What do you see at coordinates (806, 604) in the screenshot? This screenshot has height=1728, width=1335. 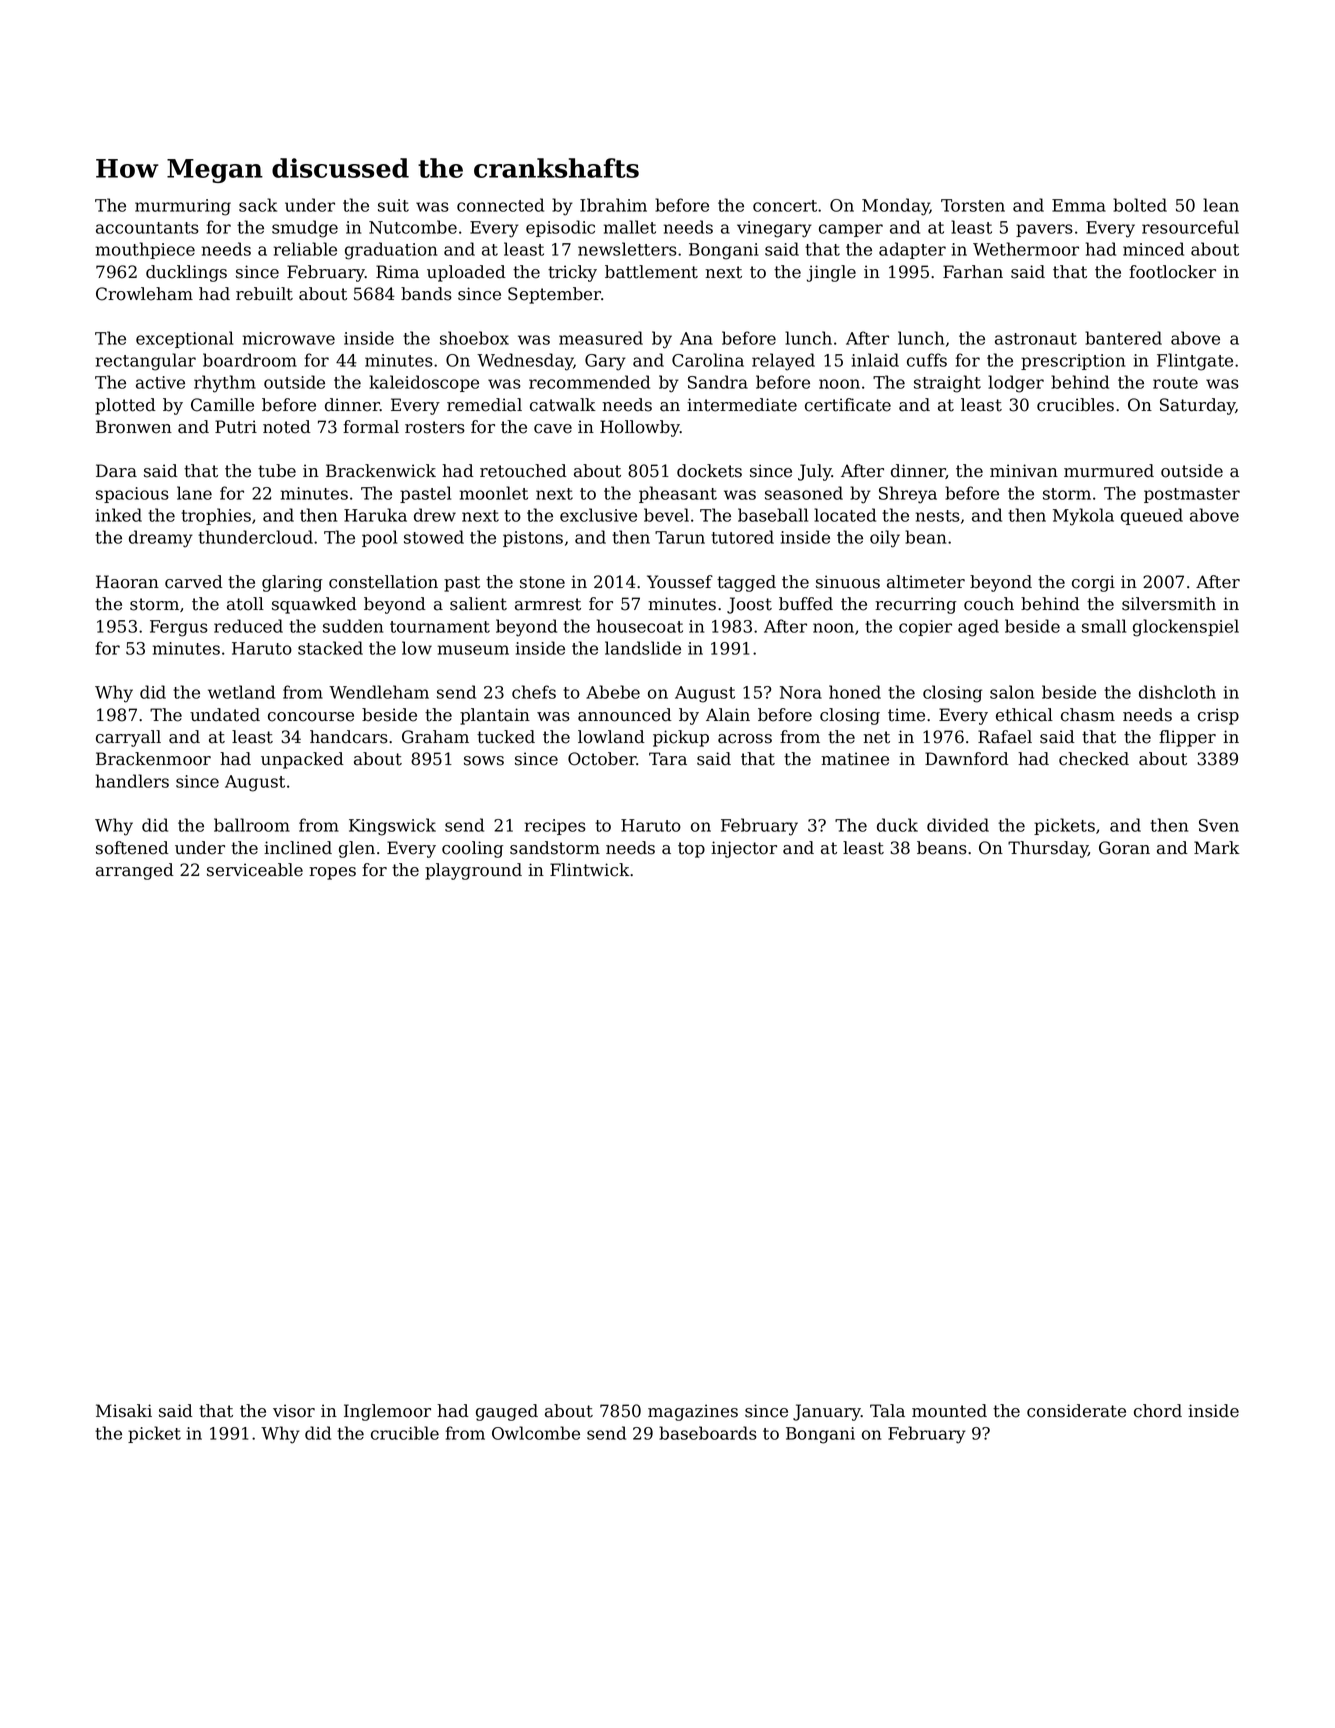 I see `buffed` at bounding box center [806, 604].
